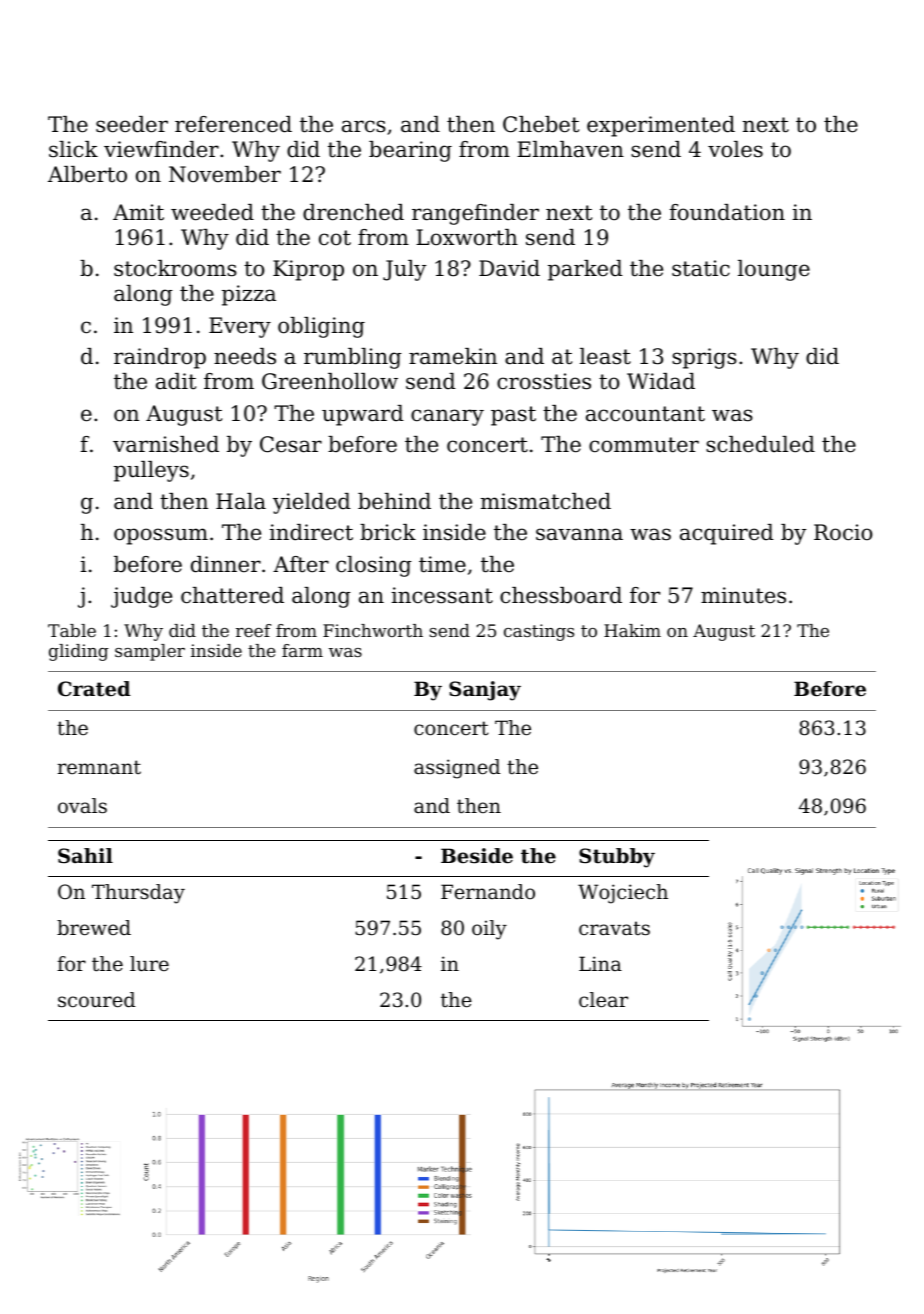  I want to click on arcs, so click(364, 126).
